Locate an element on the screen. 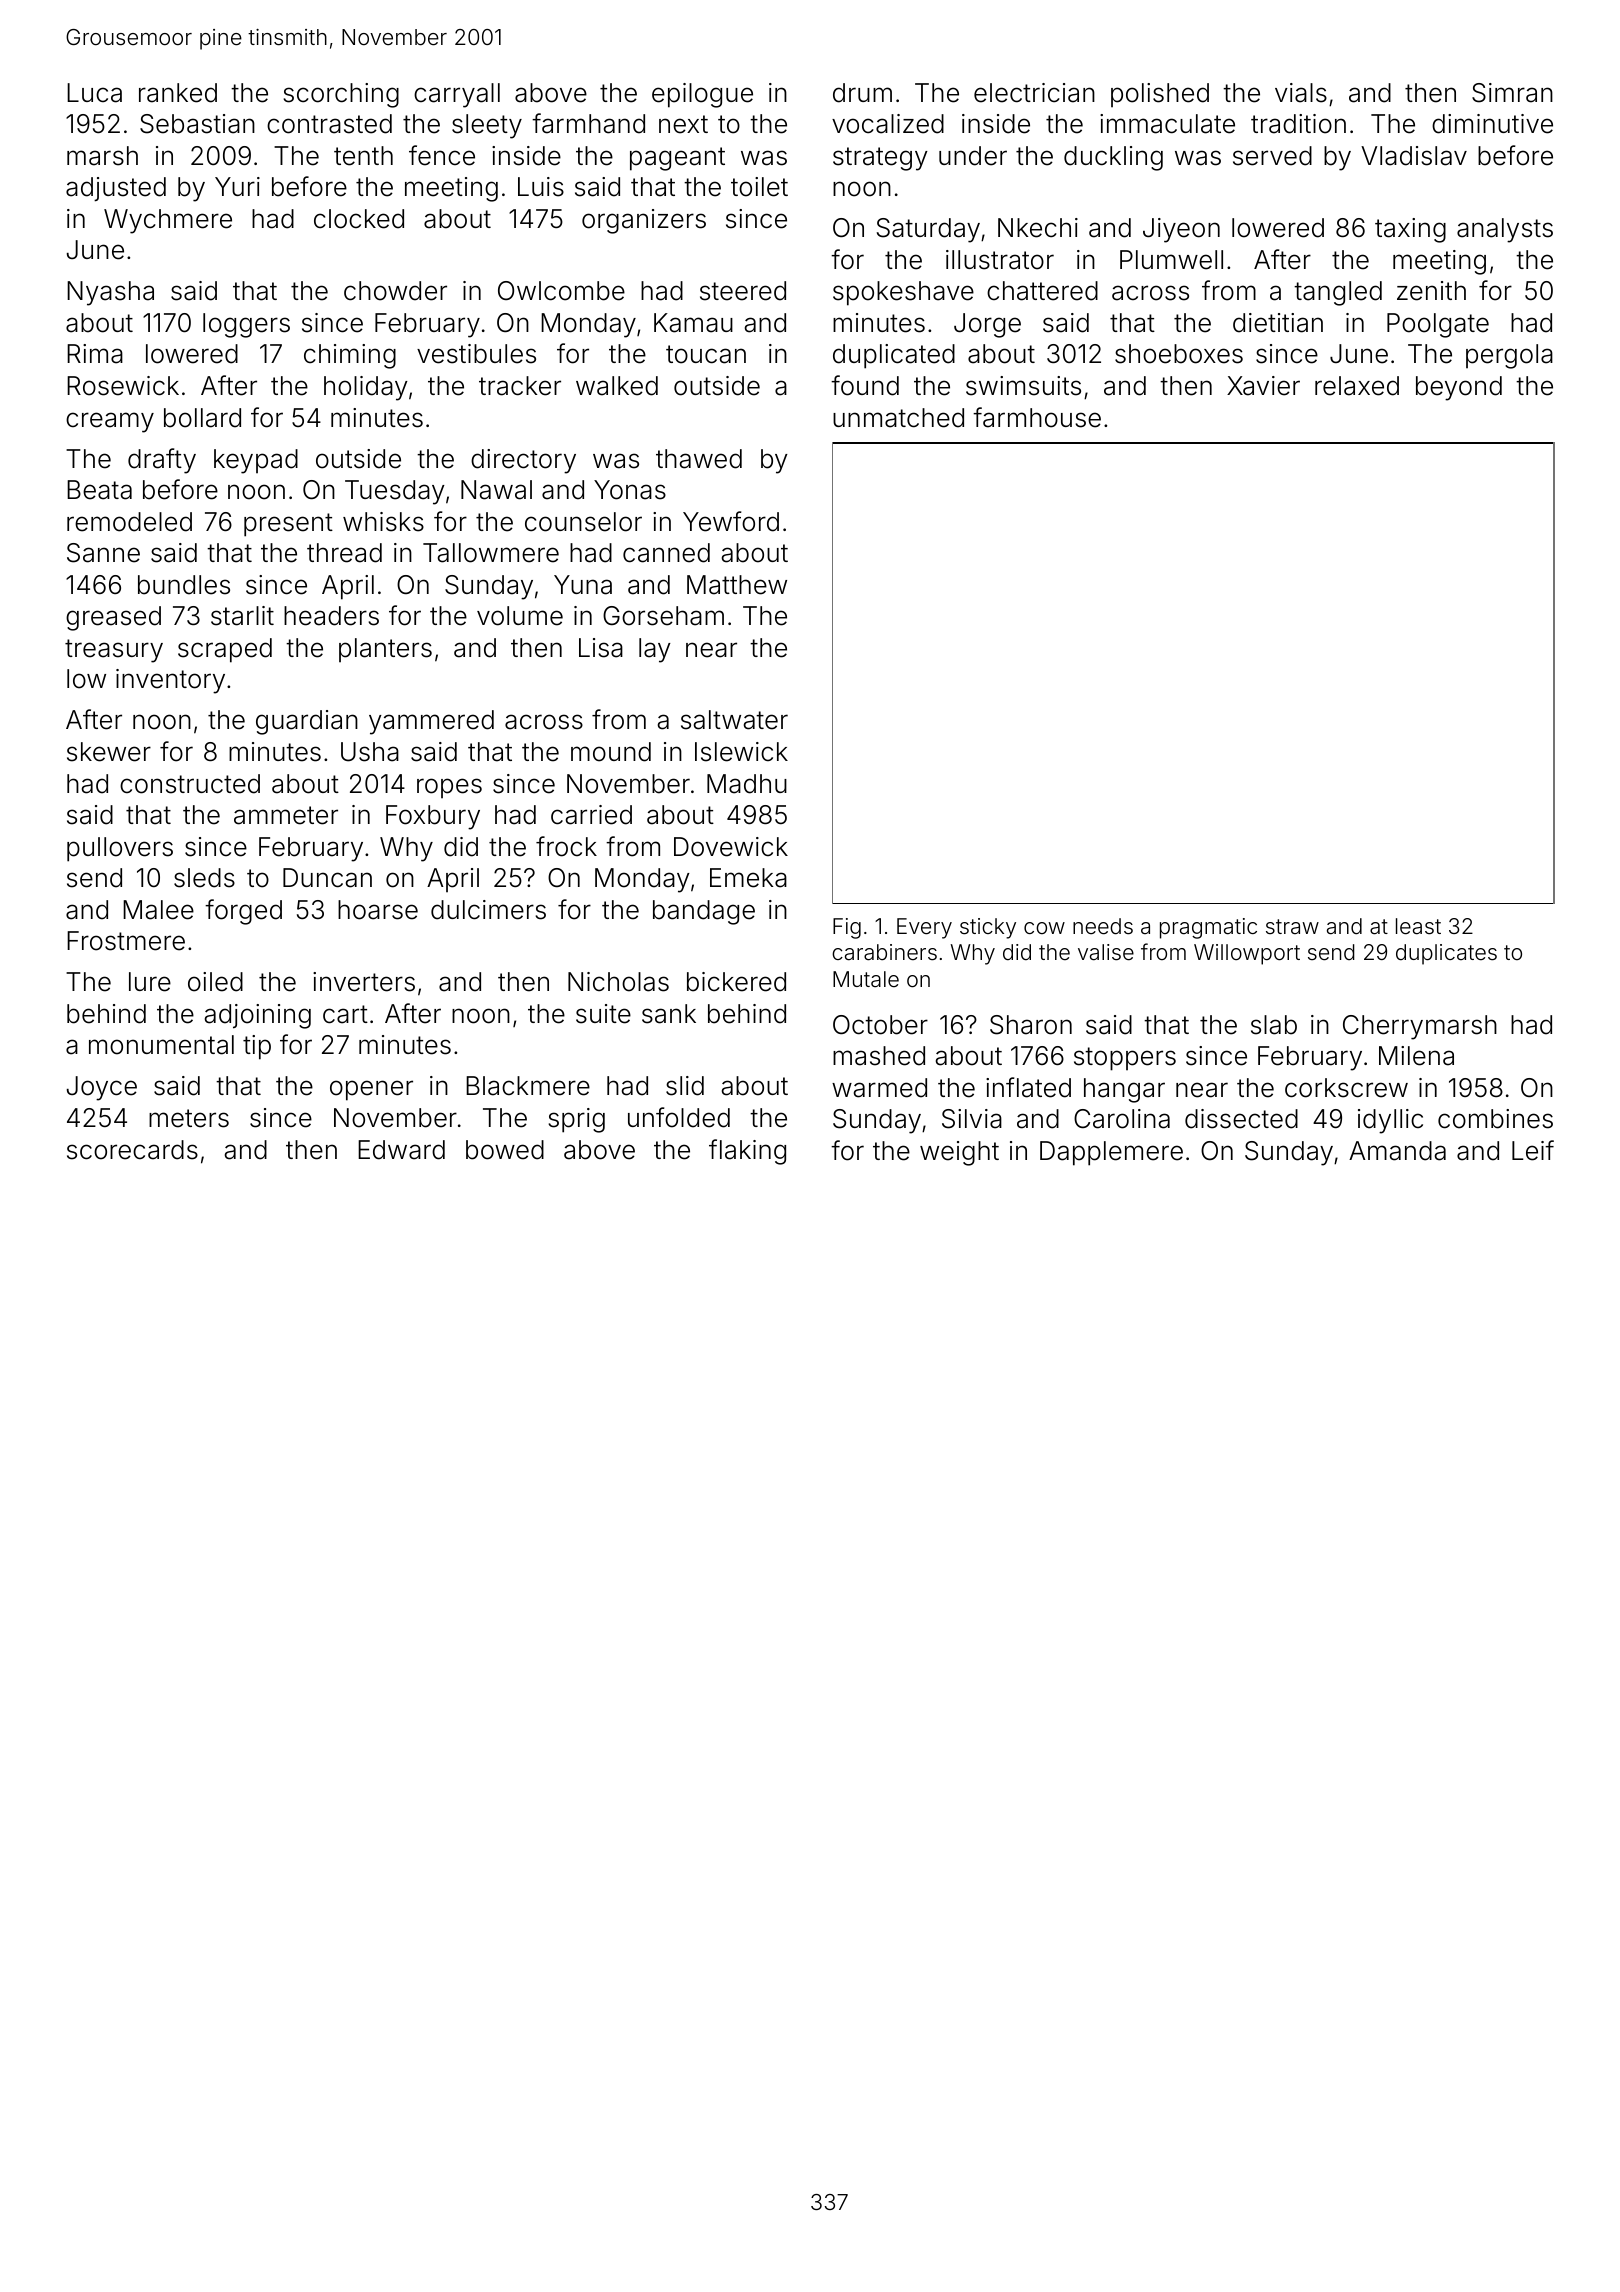 The image size is (1620, 2292). planters is located at coordinates (385, 650).
